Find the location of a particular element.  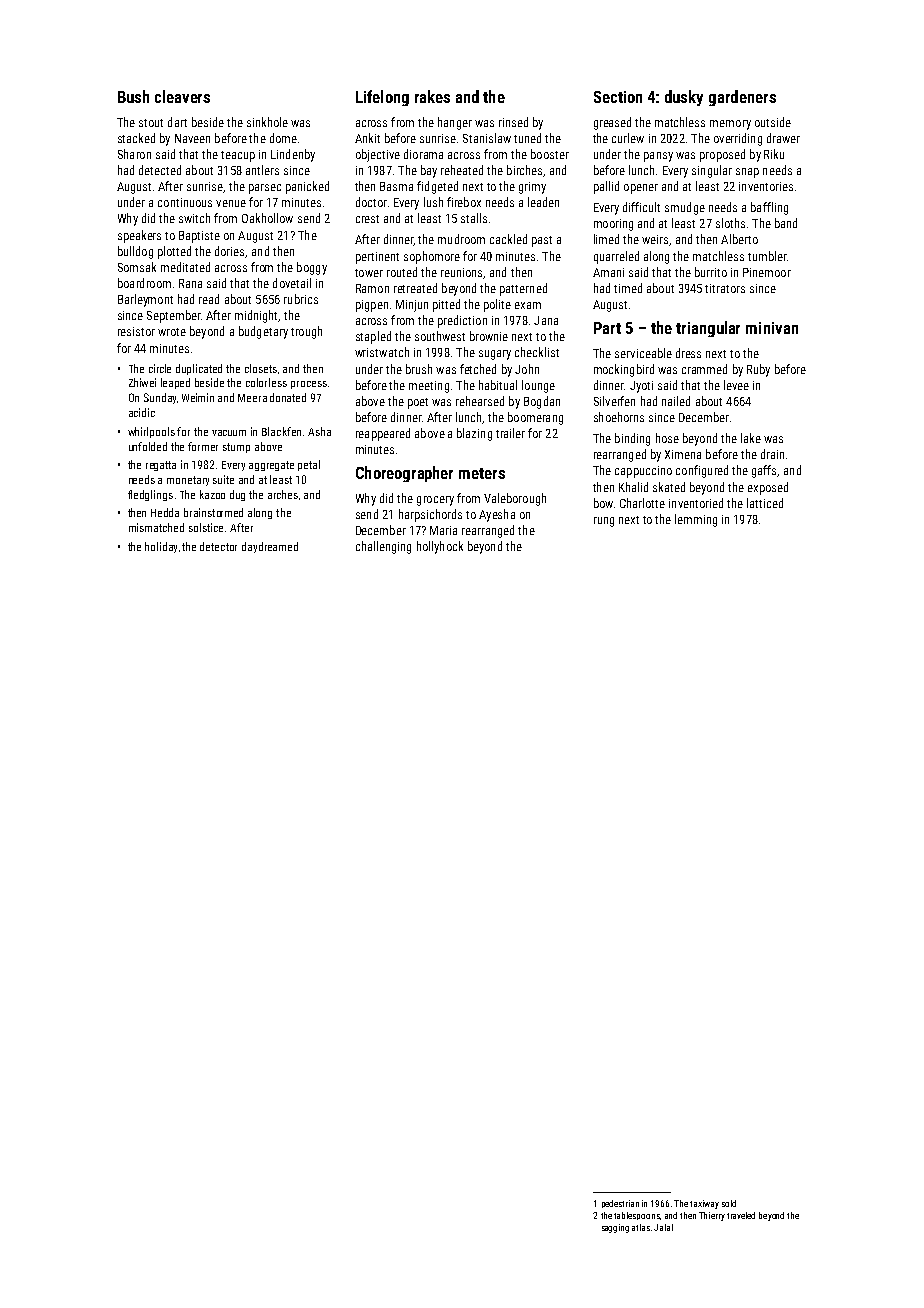

panicked is located at coordinates (307, 187).
